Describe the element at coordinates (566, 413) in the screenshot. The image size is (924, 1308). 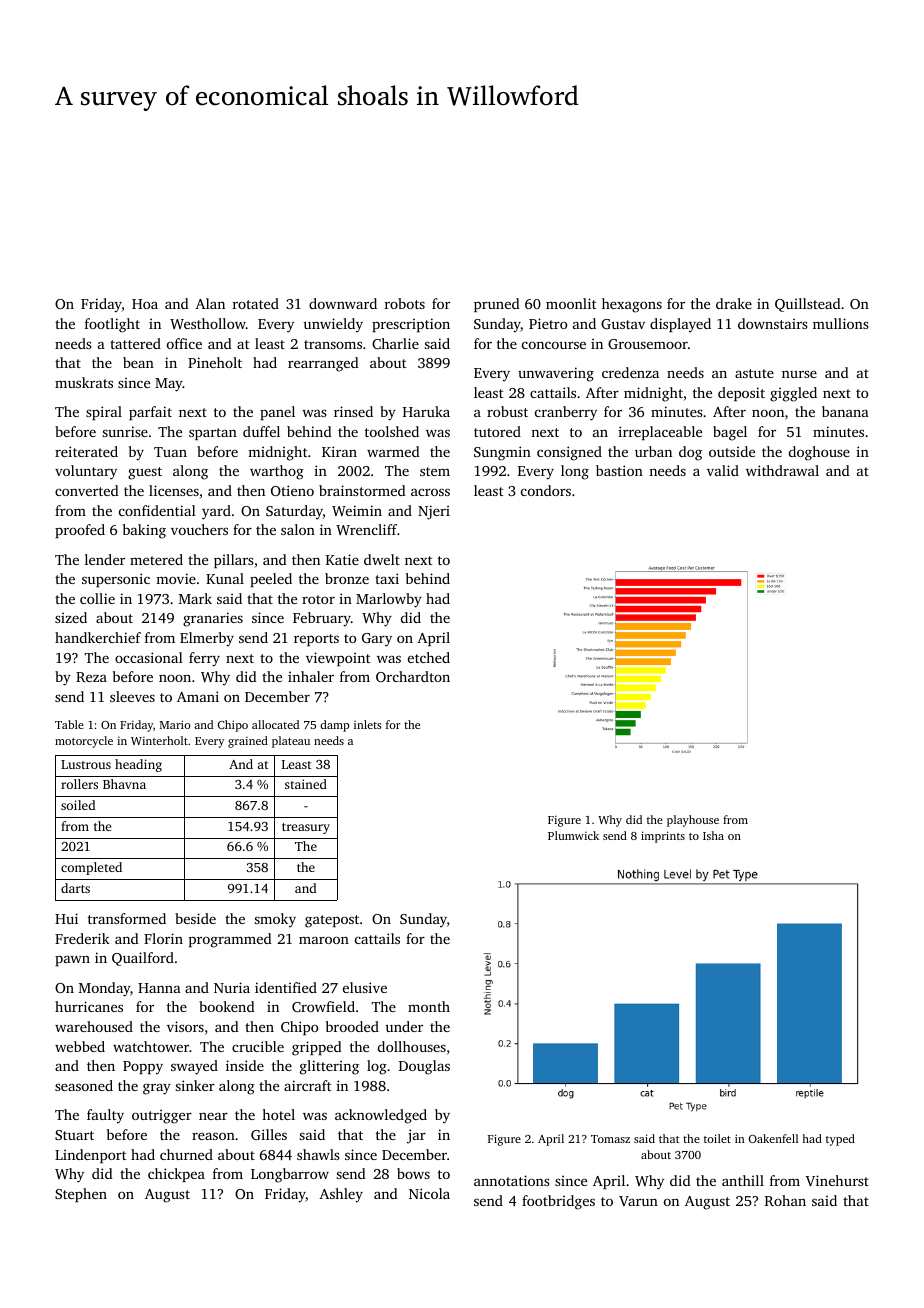
I see `cranberry` at that location.
